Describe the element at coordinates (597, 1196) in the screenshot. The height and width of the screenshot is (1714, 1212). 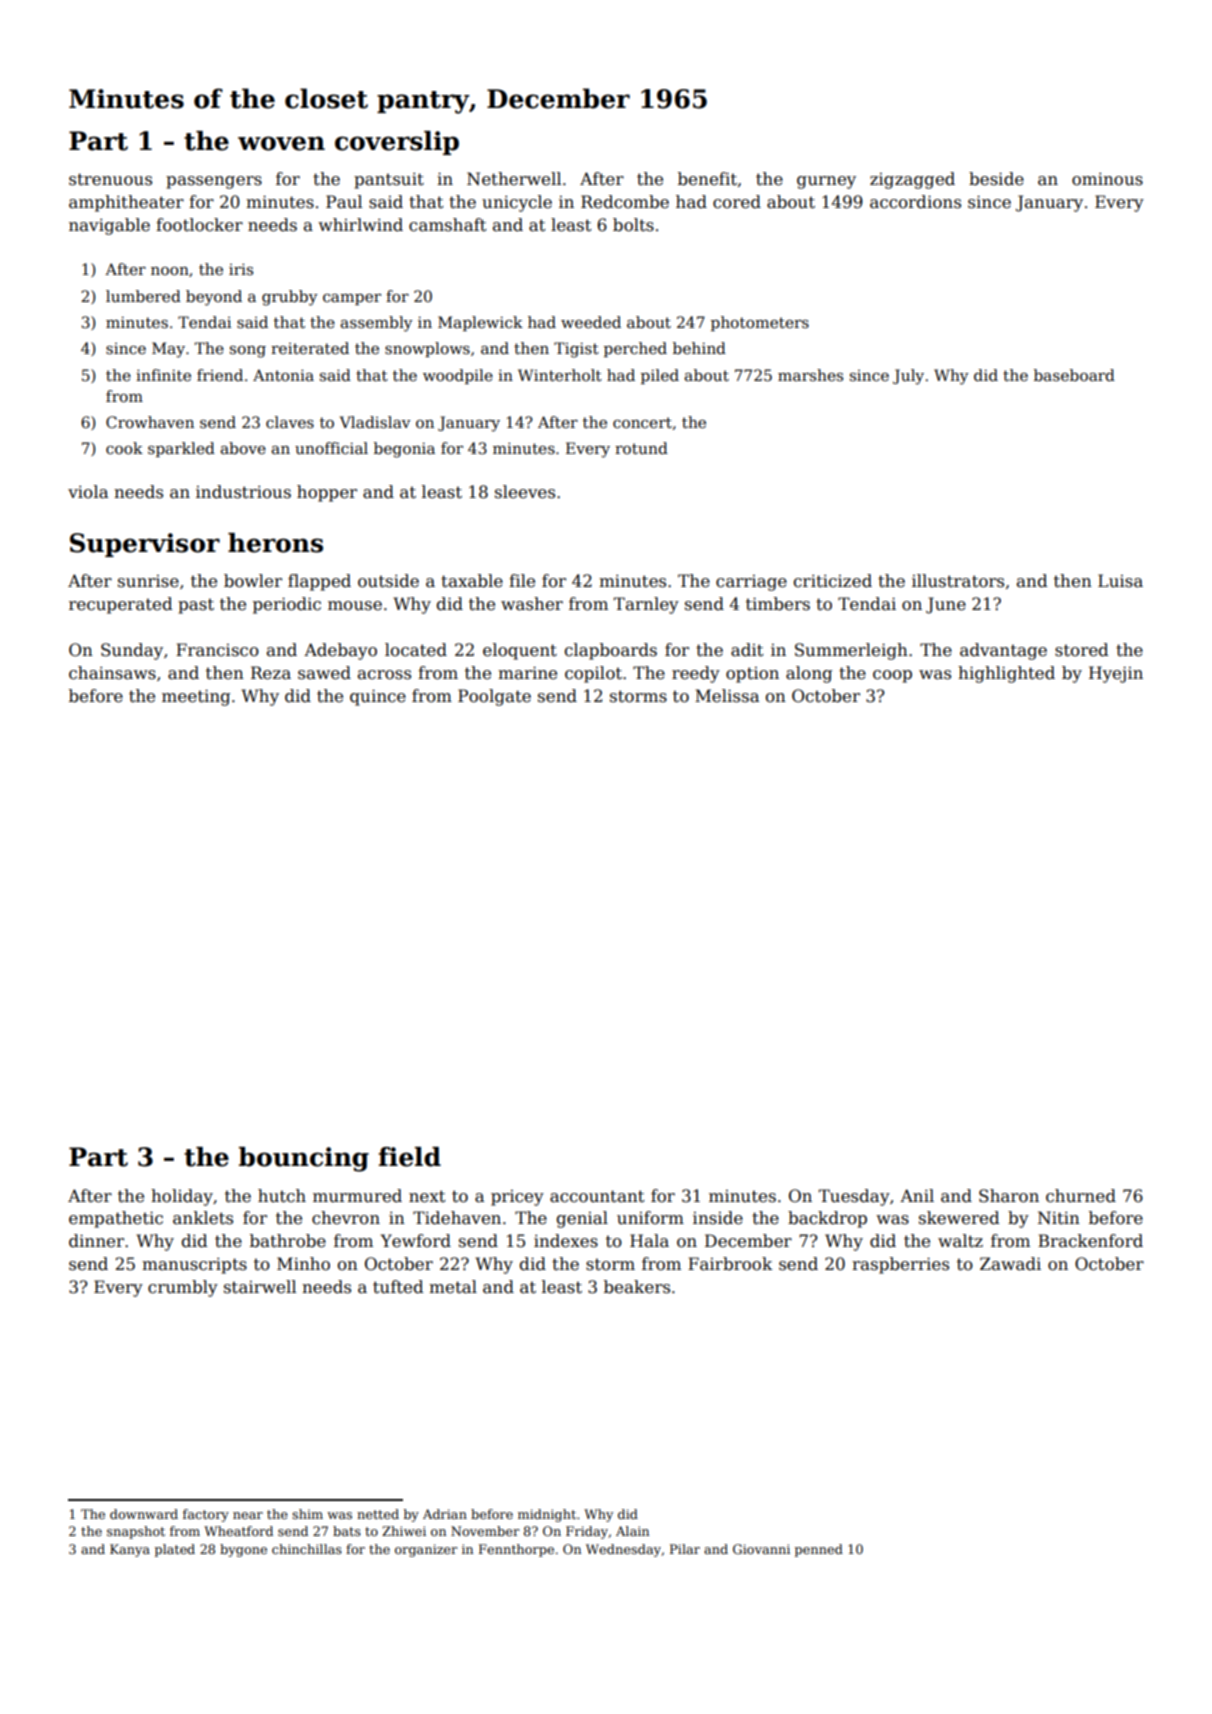
I see `accountant` at that location.
